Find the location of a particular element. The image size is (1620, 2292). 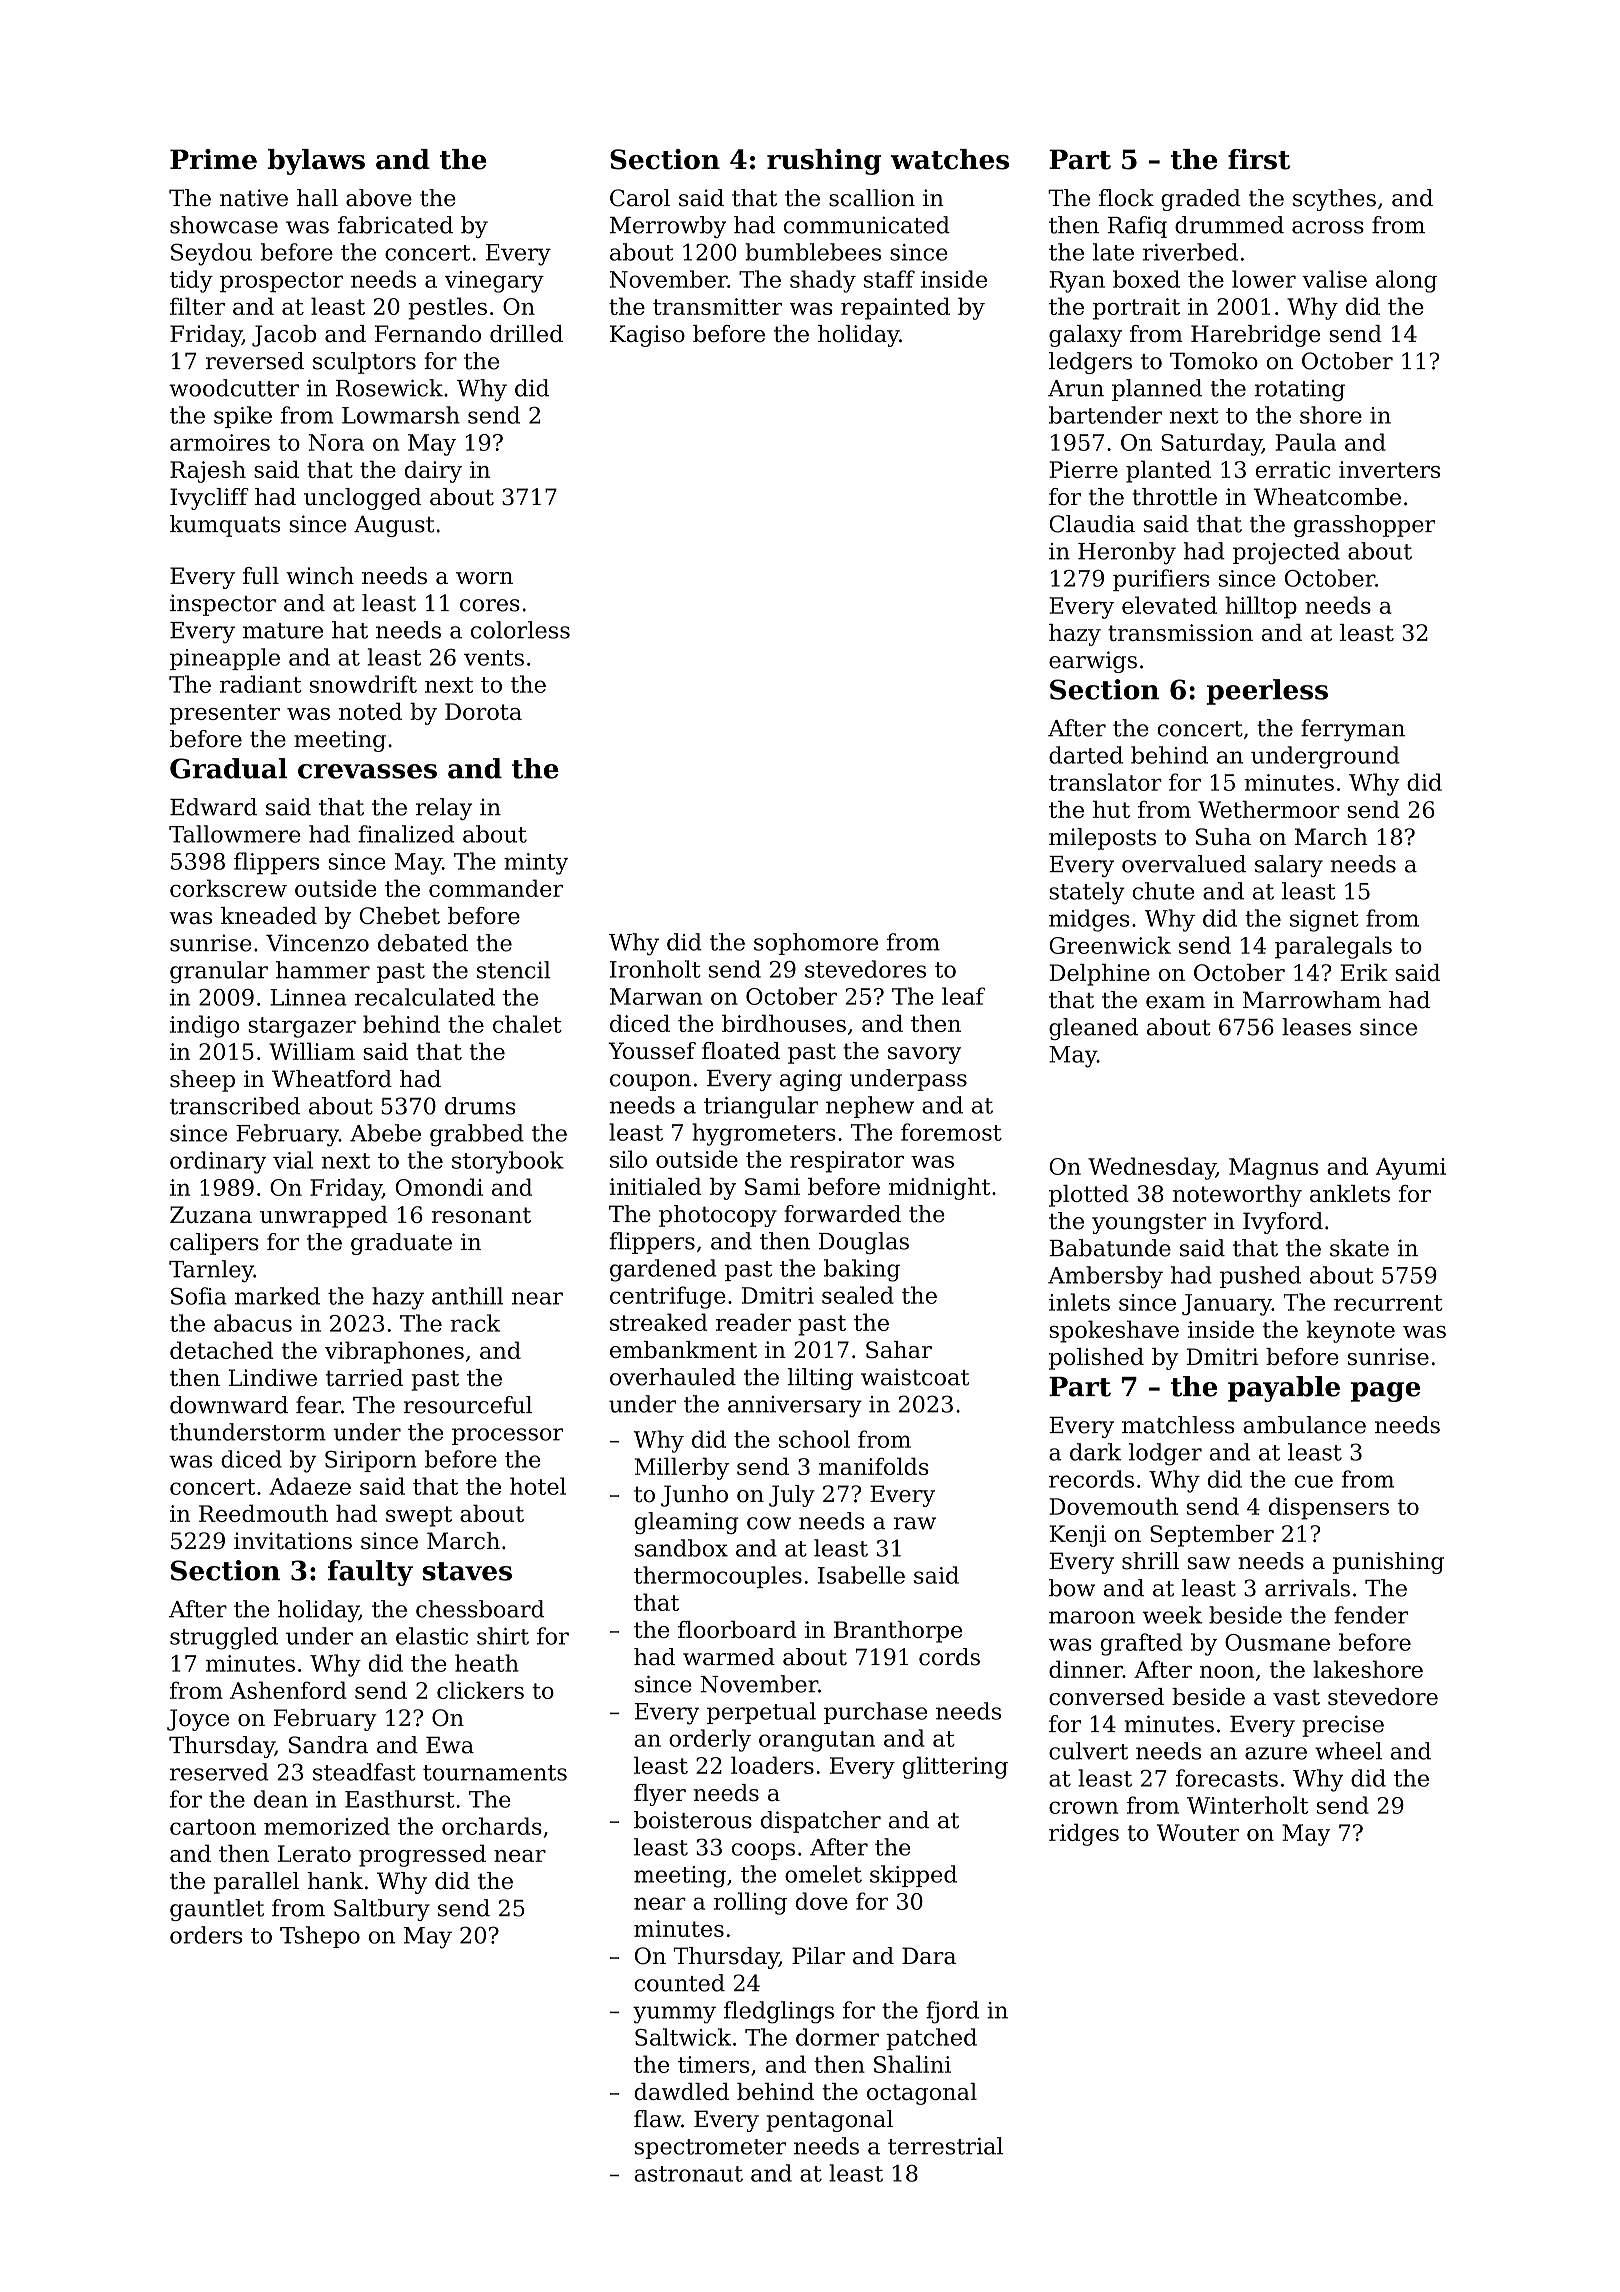

punishing is located at coordinates (1388, 1563).
